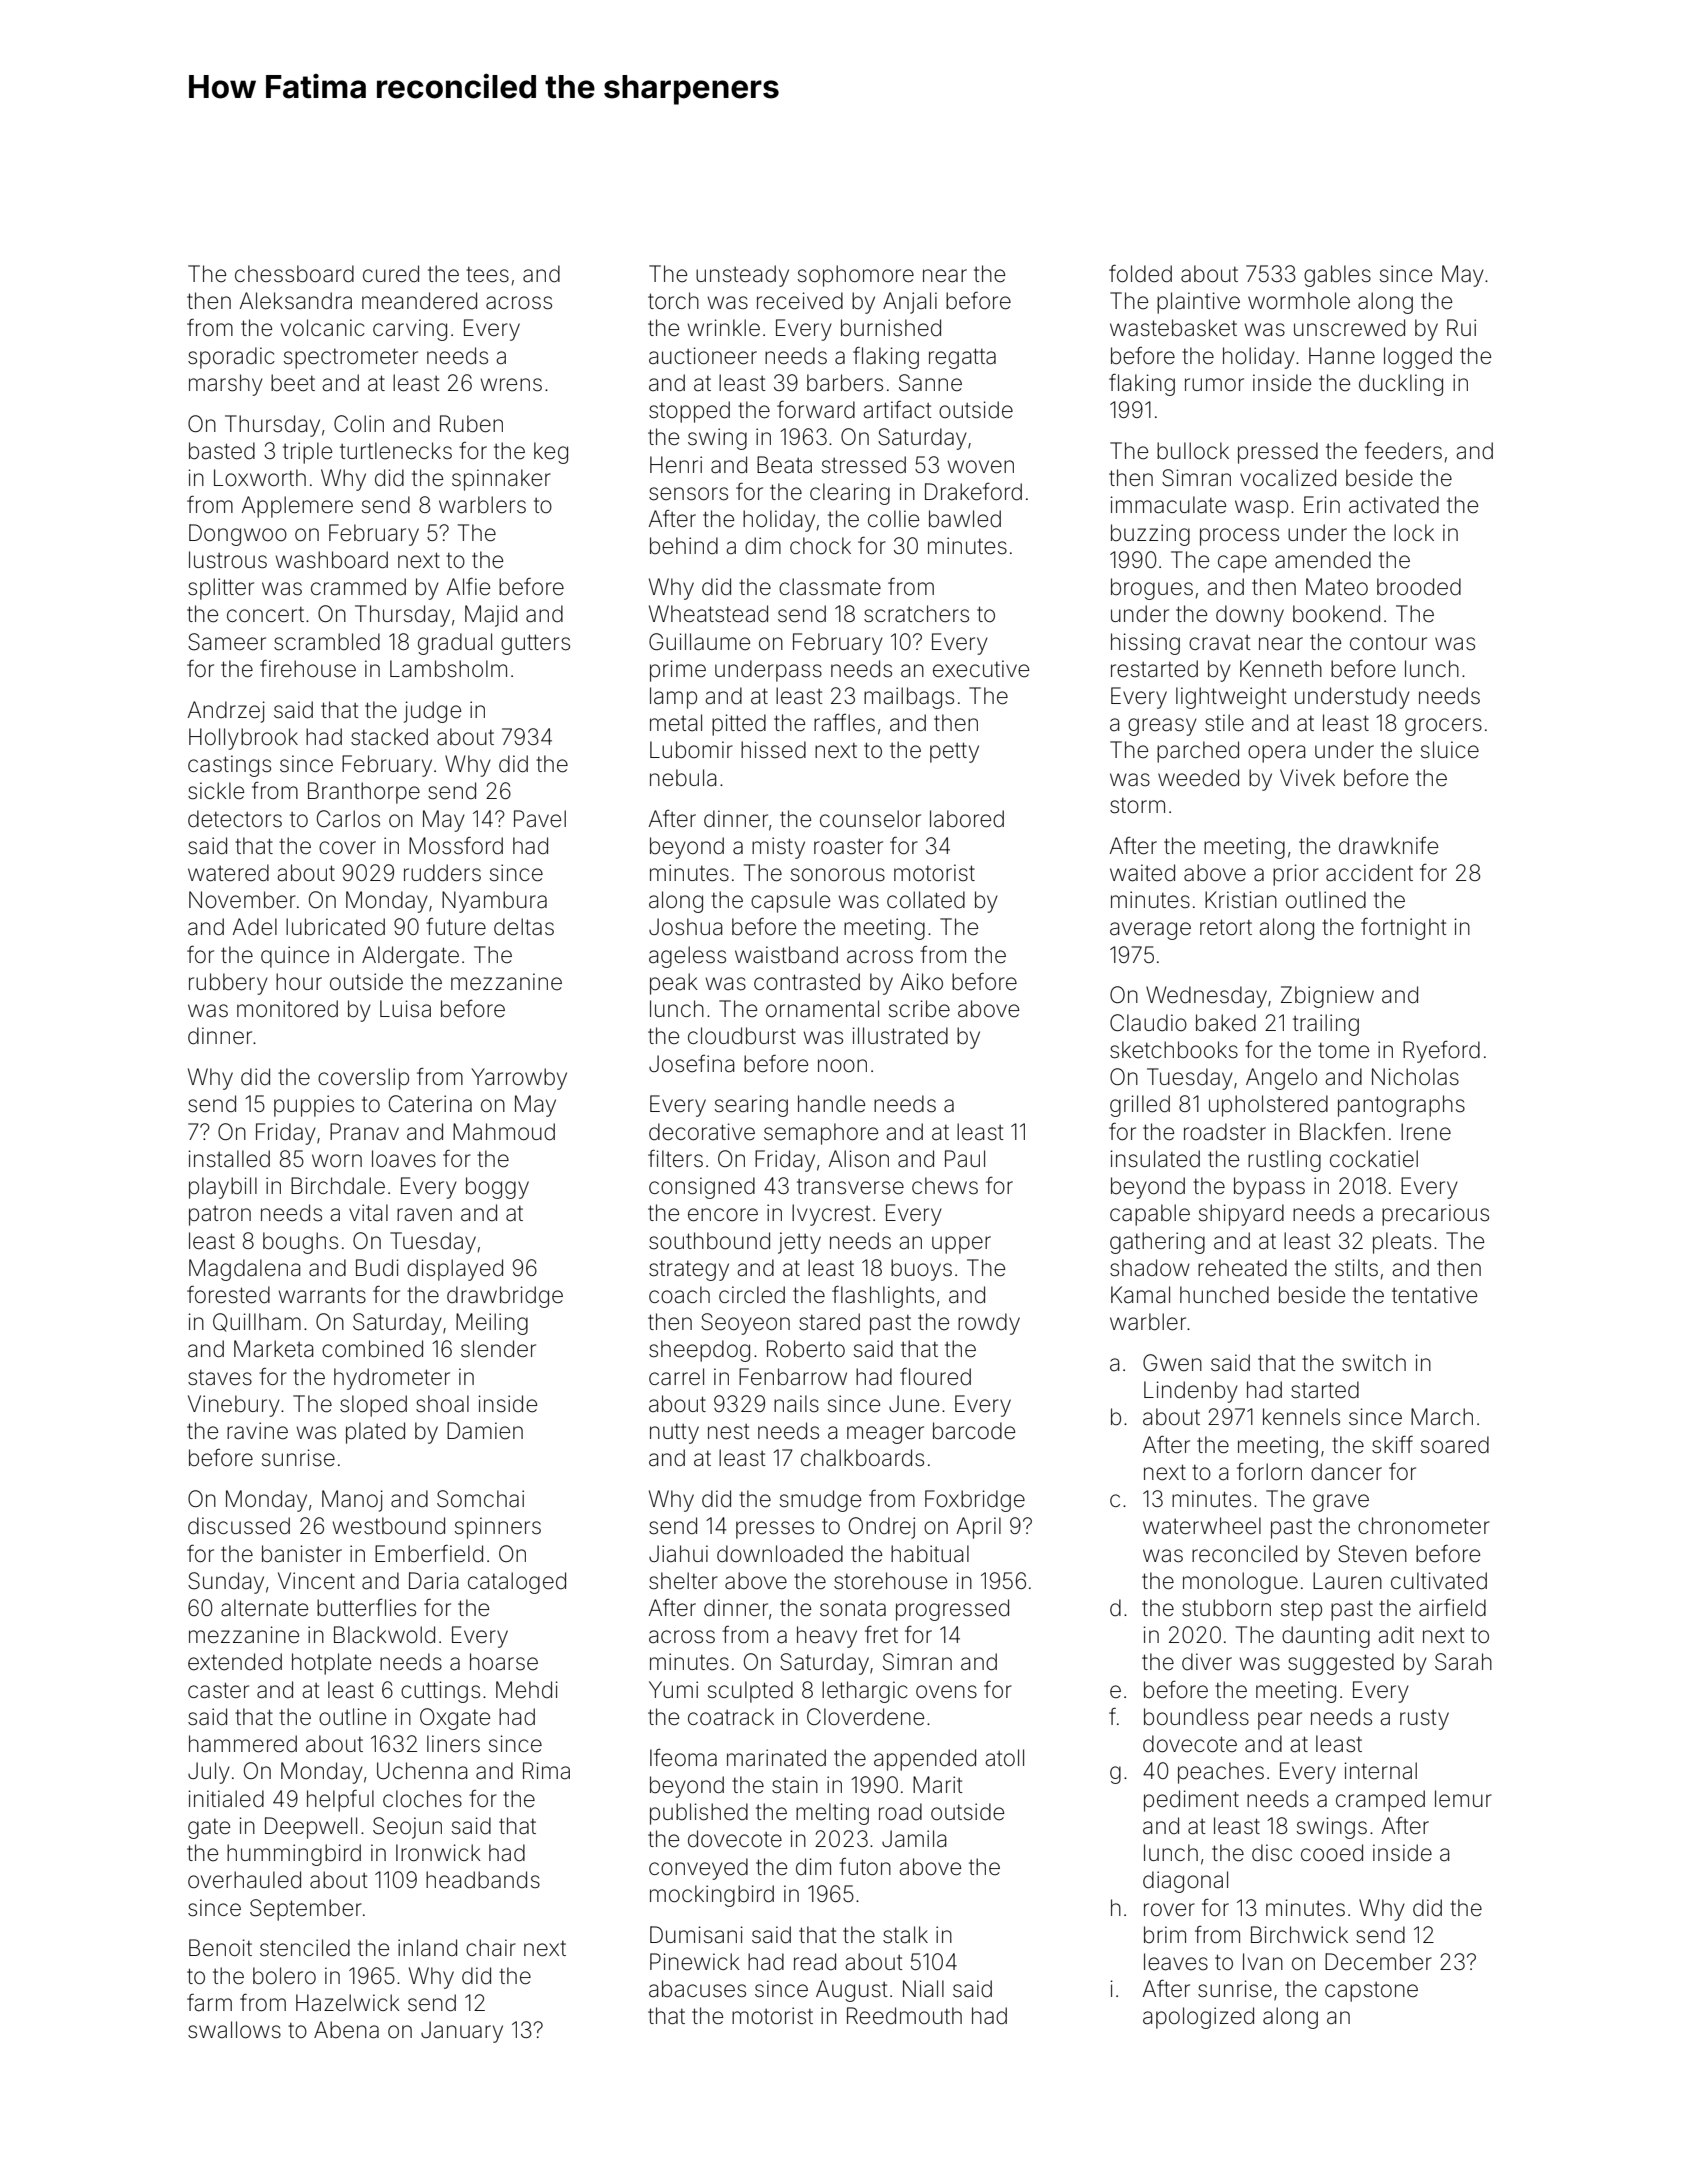 This screenshot has width=1683, height=2178. What do you see at coordinates (511, 385) in the screenshot?
I see `wrens` at bounding box center [511, 385].
